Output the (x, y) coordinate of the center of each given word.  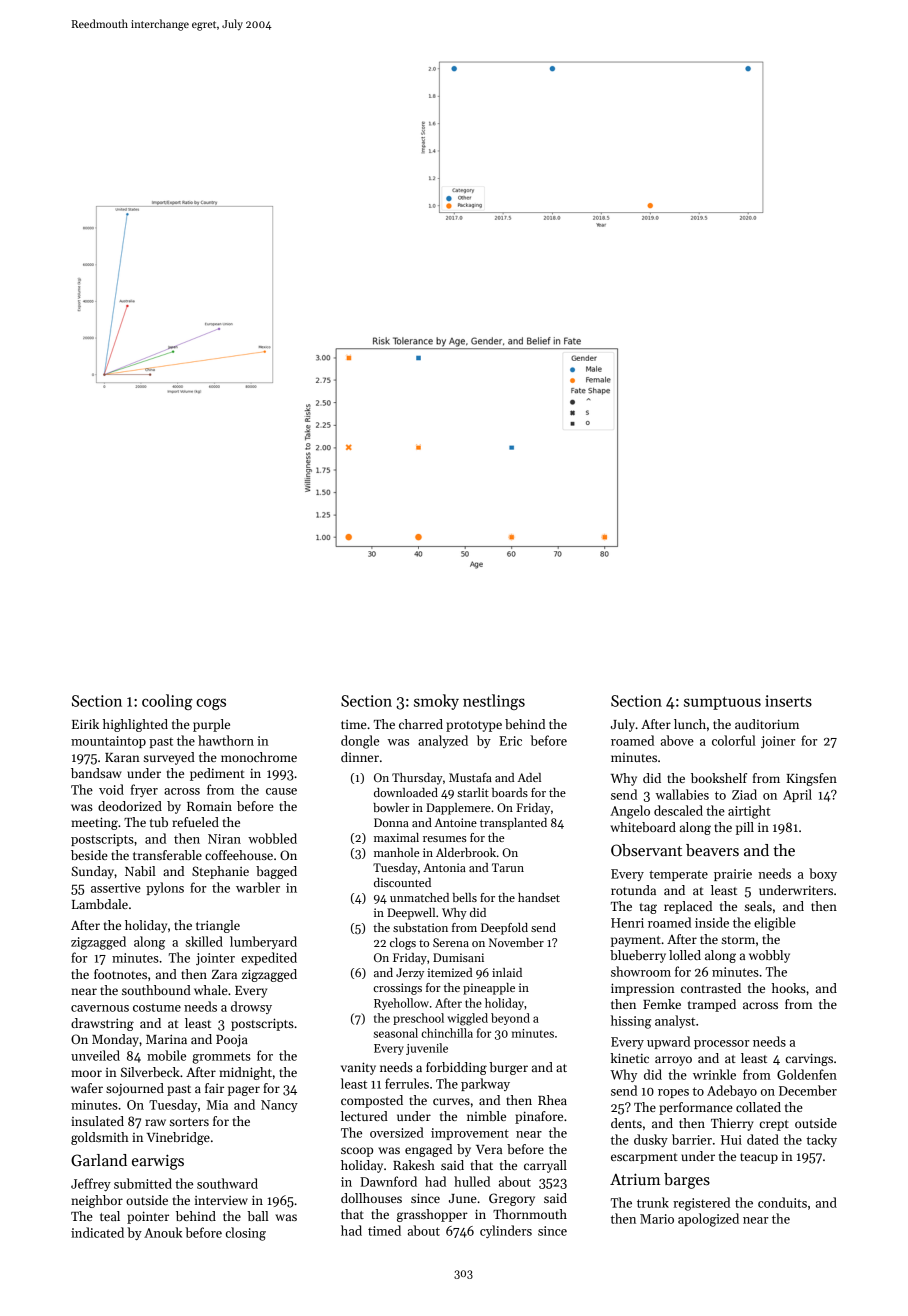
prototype (474, 726)
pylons (165, 888)
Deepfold (504, 929)
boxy (823, 874)
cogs (211, 704)
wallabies (682, 794)
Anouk (163, 1232)
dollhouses (371, 1198)
